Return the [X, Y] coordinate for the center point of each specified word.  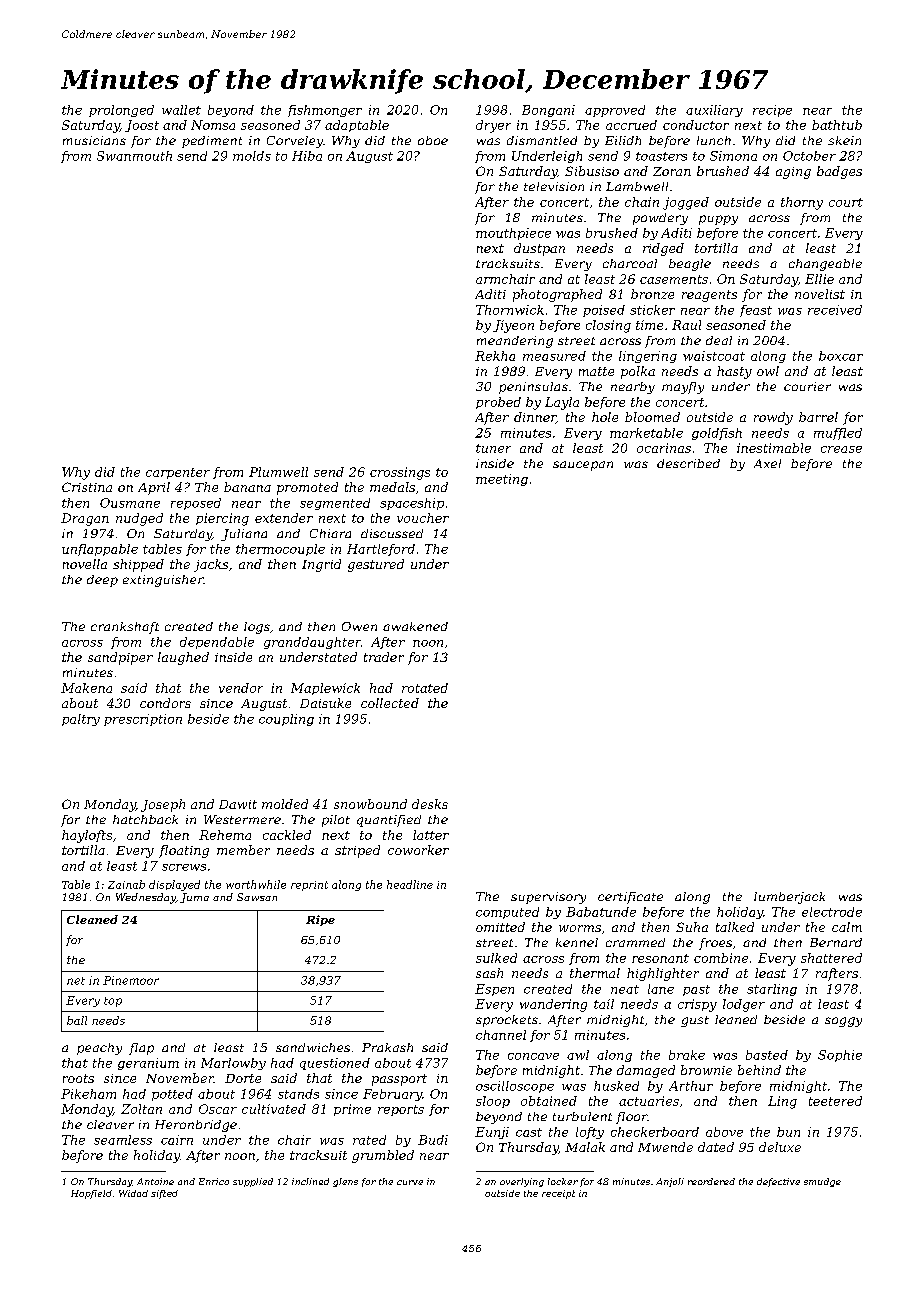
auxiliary [714, 111]
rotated [425, 688]
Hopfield [91, 1194]
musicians [94, 140]
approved [615, 111]
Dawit [238, 804]
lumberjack [789, 898]
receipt [558, 1194]
